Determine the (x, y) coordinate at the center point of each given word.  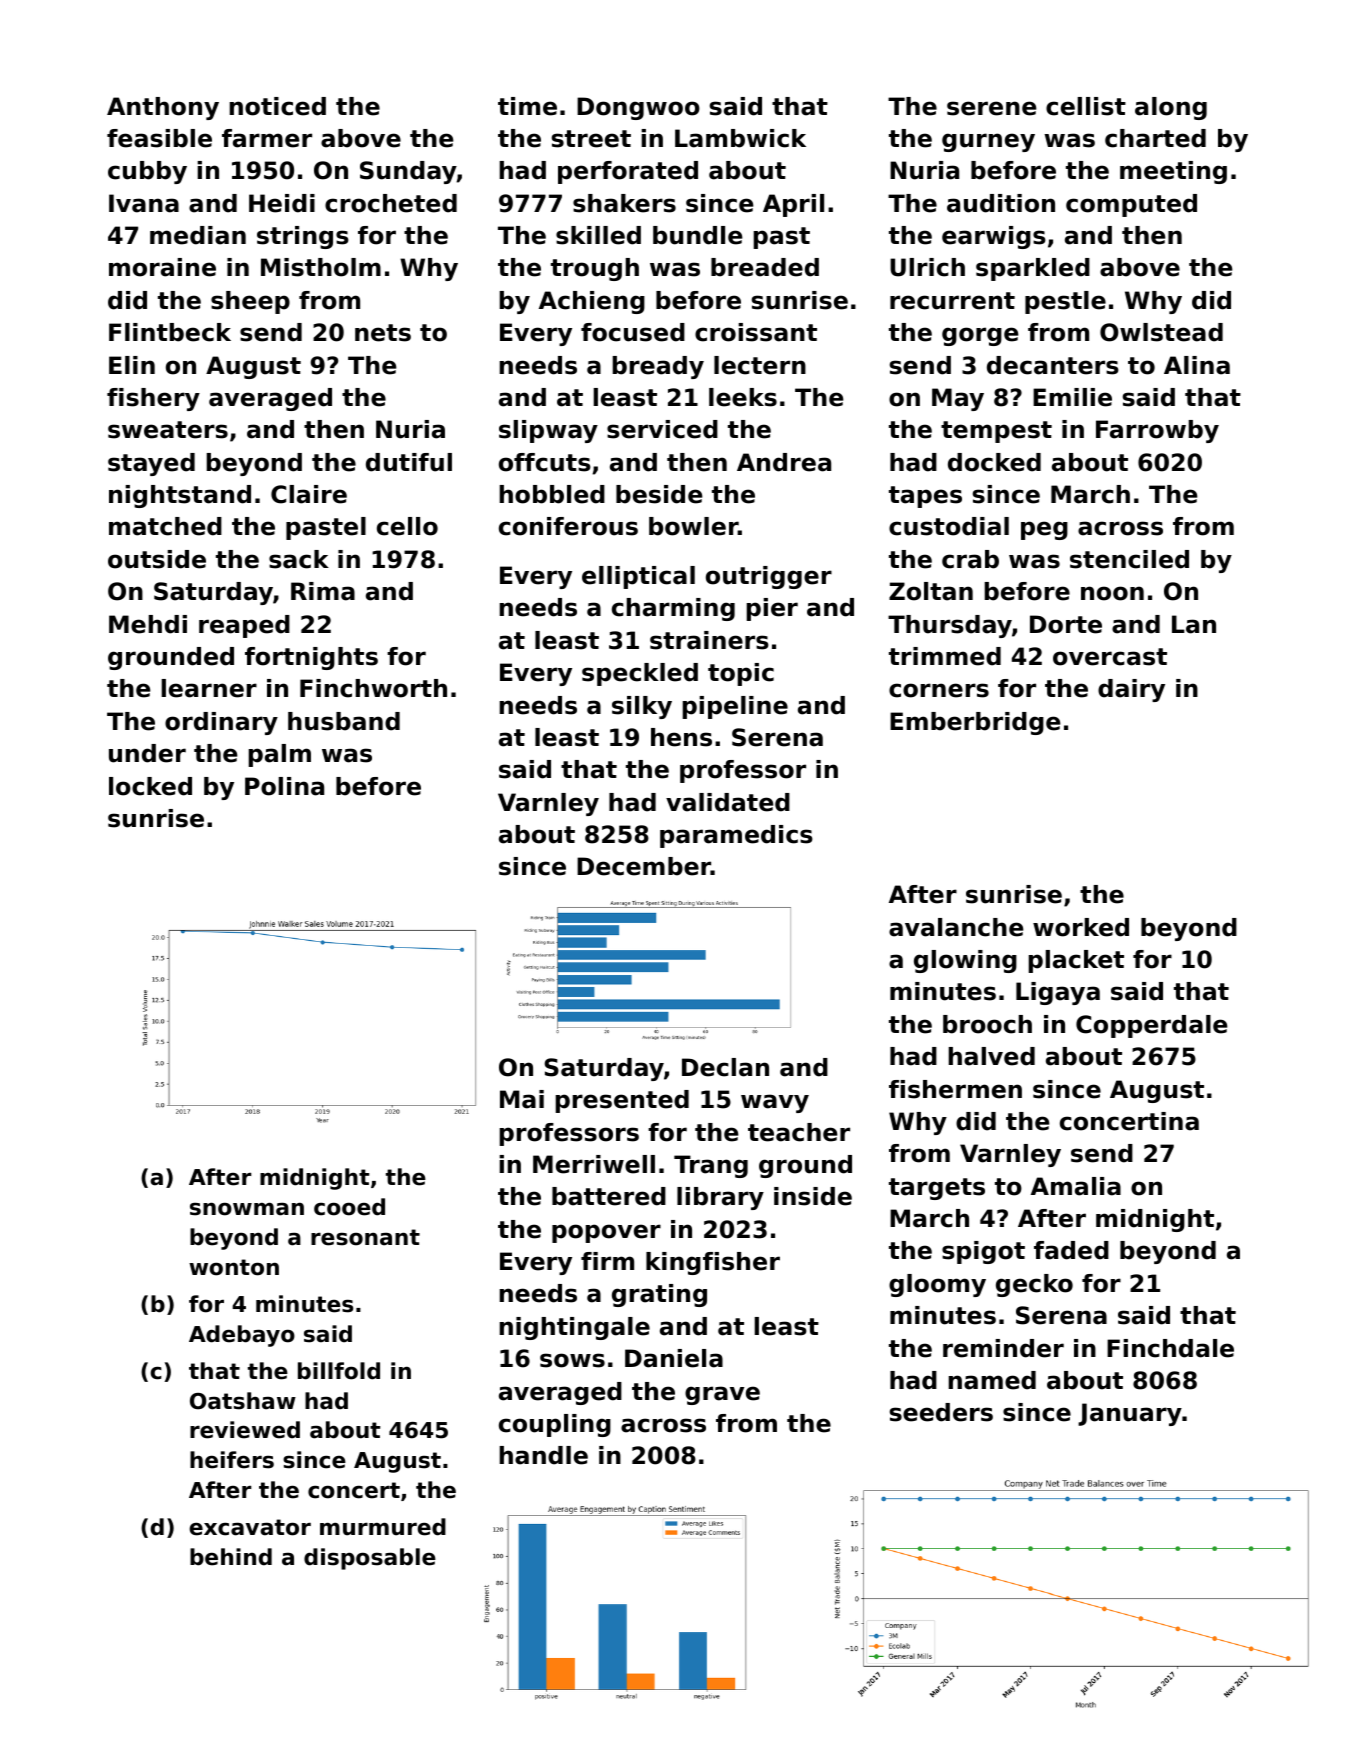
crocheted (391, 203)
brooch (987, 1024)
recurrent (952, 301)
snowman (247, 1209)
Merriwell (594, 1164)
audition (1001, 203)
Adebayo (242, 1336)
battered (609, 1196)
